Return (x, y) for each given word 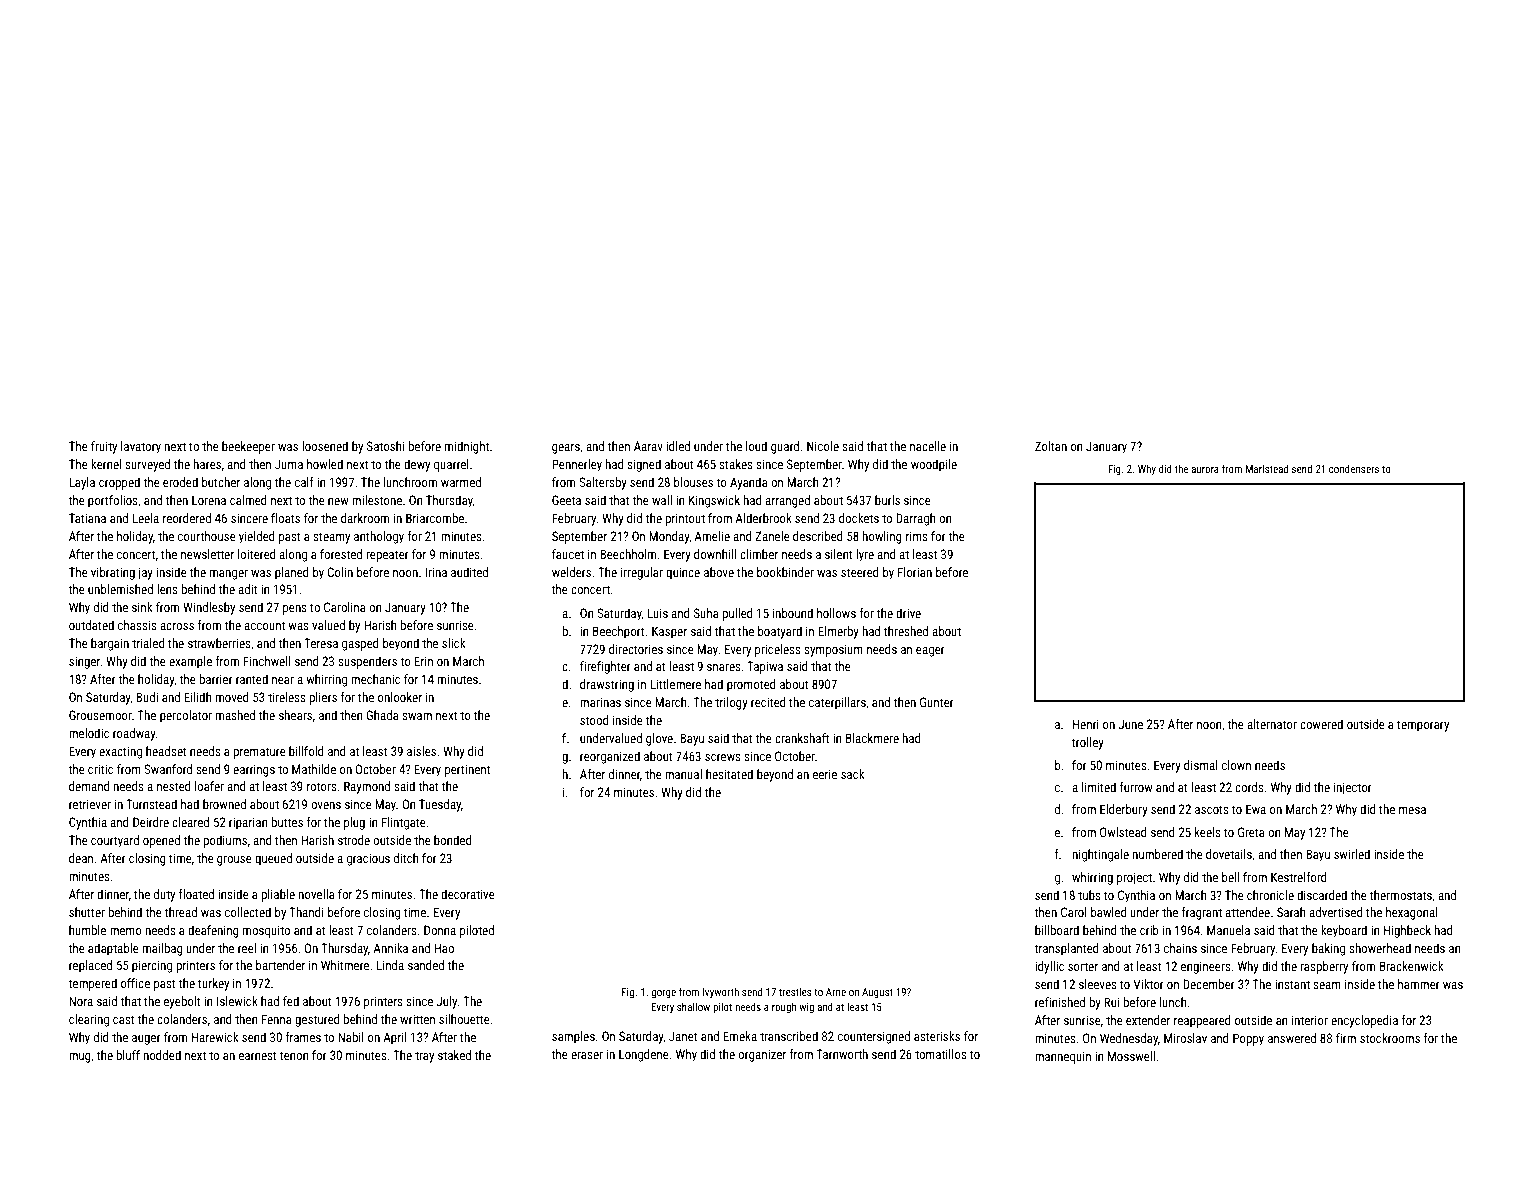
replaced (90, 966)
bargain (110, 644)
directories (636, 649)
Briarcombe (435, 518)
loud (756, 446)
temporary (1423, 726)
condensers (1354, 469)
